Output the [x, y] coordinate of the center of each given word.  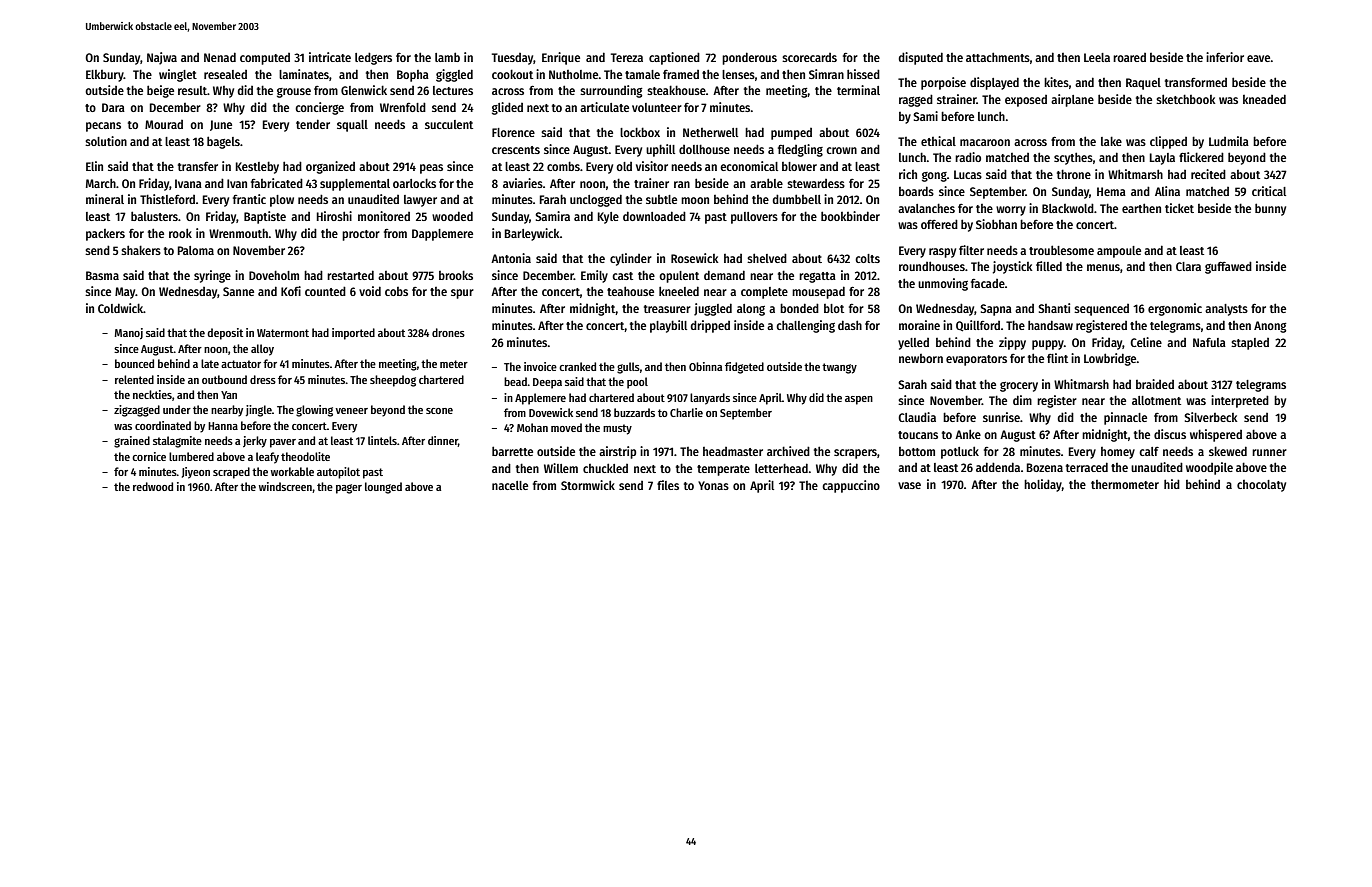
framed [681, 74]
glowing [314, 411]
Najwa [162, 58]
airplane [1072, 100]
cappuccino [851, 486]
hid [1172, 484]
